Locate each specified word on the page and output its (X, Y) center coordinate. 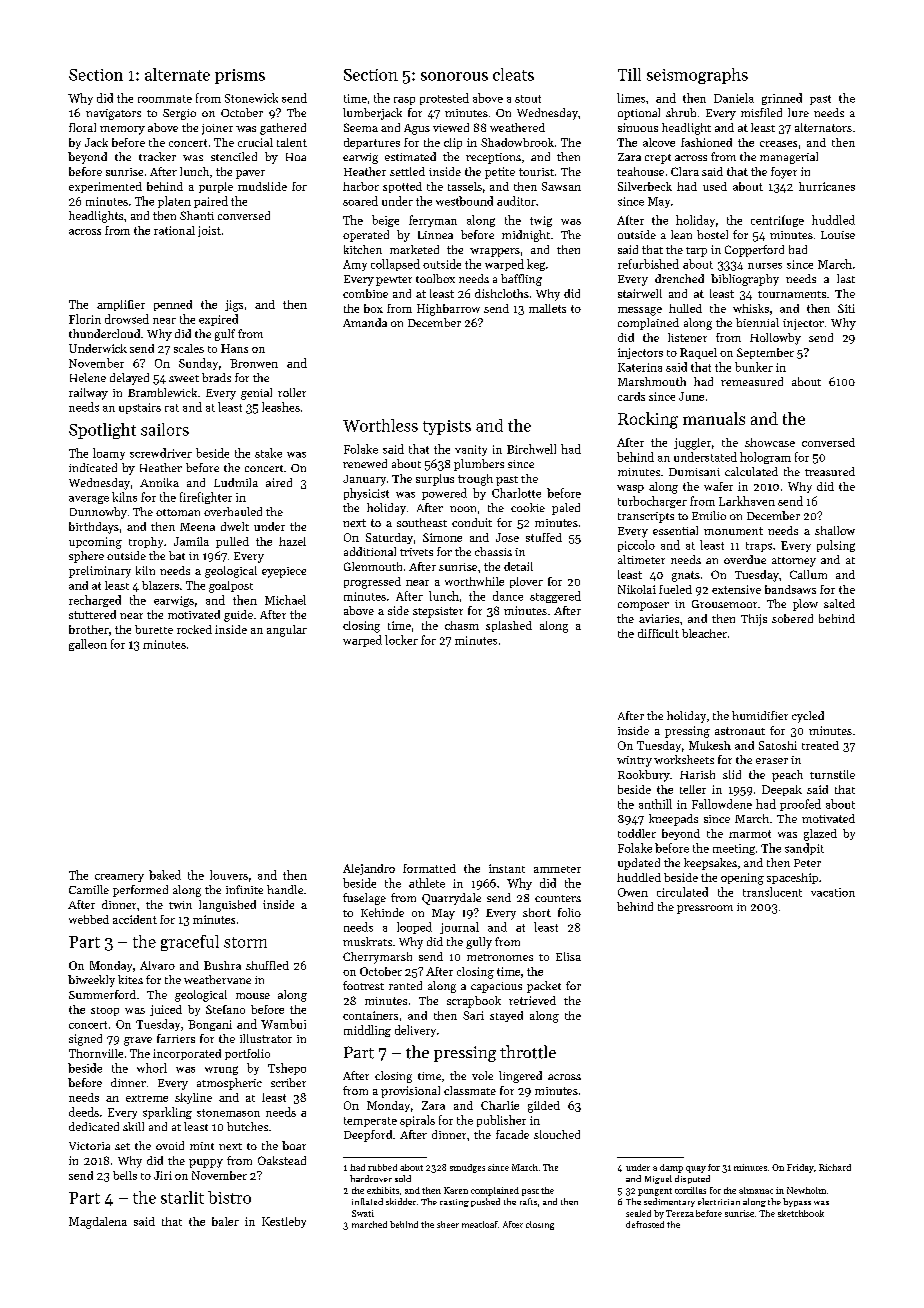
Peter (807, 863)
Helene (88, 377)
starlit (182, 1197)
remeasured (752, 381)
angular (287, 631)
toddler (637, 833)
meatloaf (480, 1224)
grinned (782, 99)
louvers (229, 875)
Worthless (380, 425)
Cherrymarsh (377, 958)
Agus (417, 129)
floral (82, 127)
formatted (429, 868)
